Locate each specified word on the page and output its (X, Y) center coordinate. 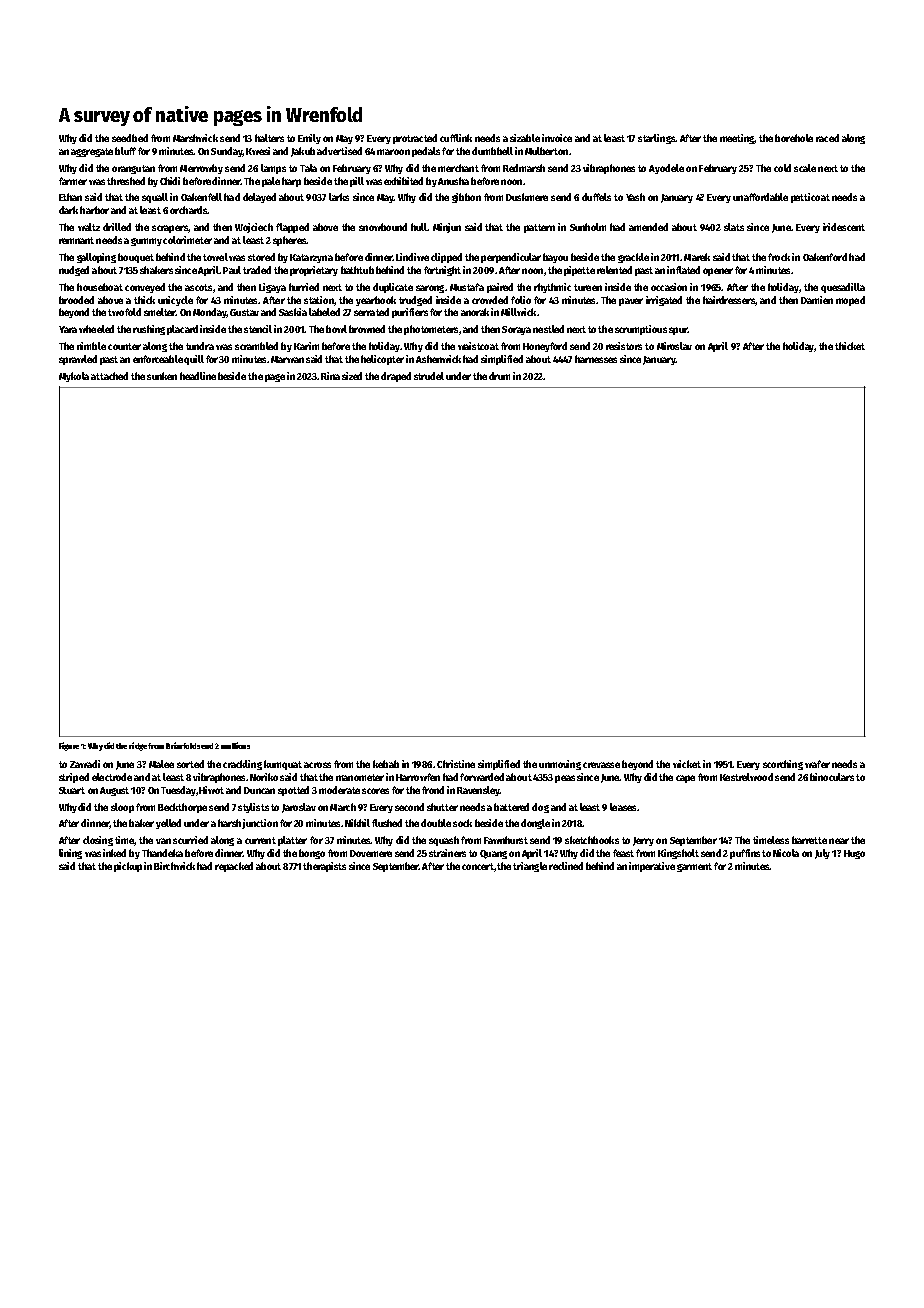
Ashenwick (438, 359)
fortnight (442, 271)
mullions (235, 745)
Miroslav (674, 346)
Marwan (287, 359)
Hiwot (211, 790)
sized (352, 376)
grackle (633, 258)
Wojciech (254, 228)
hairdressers (729, 300)
